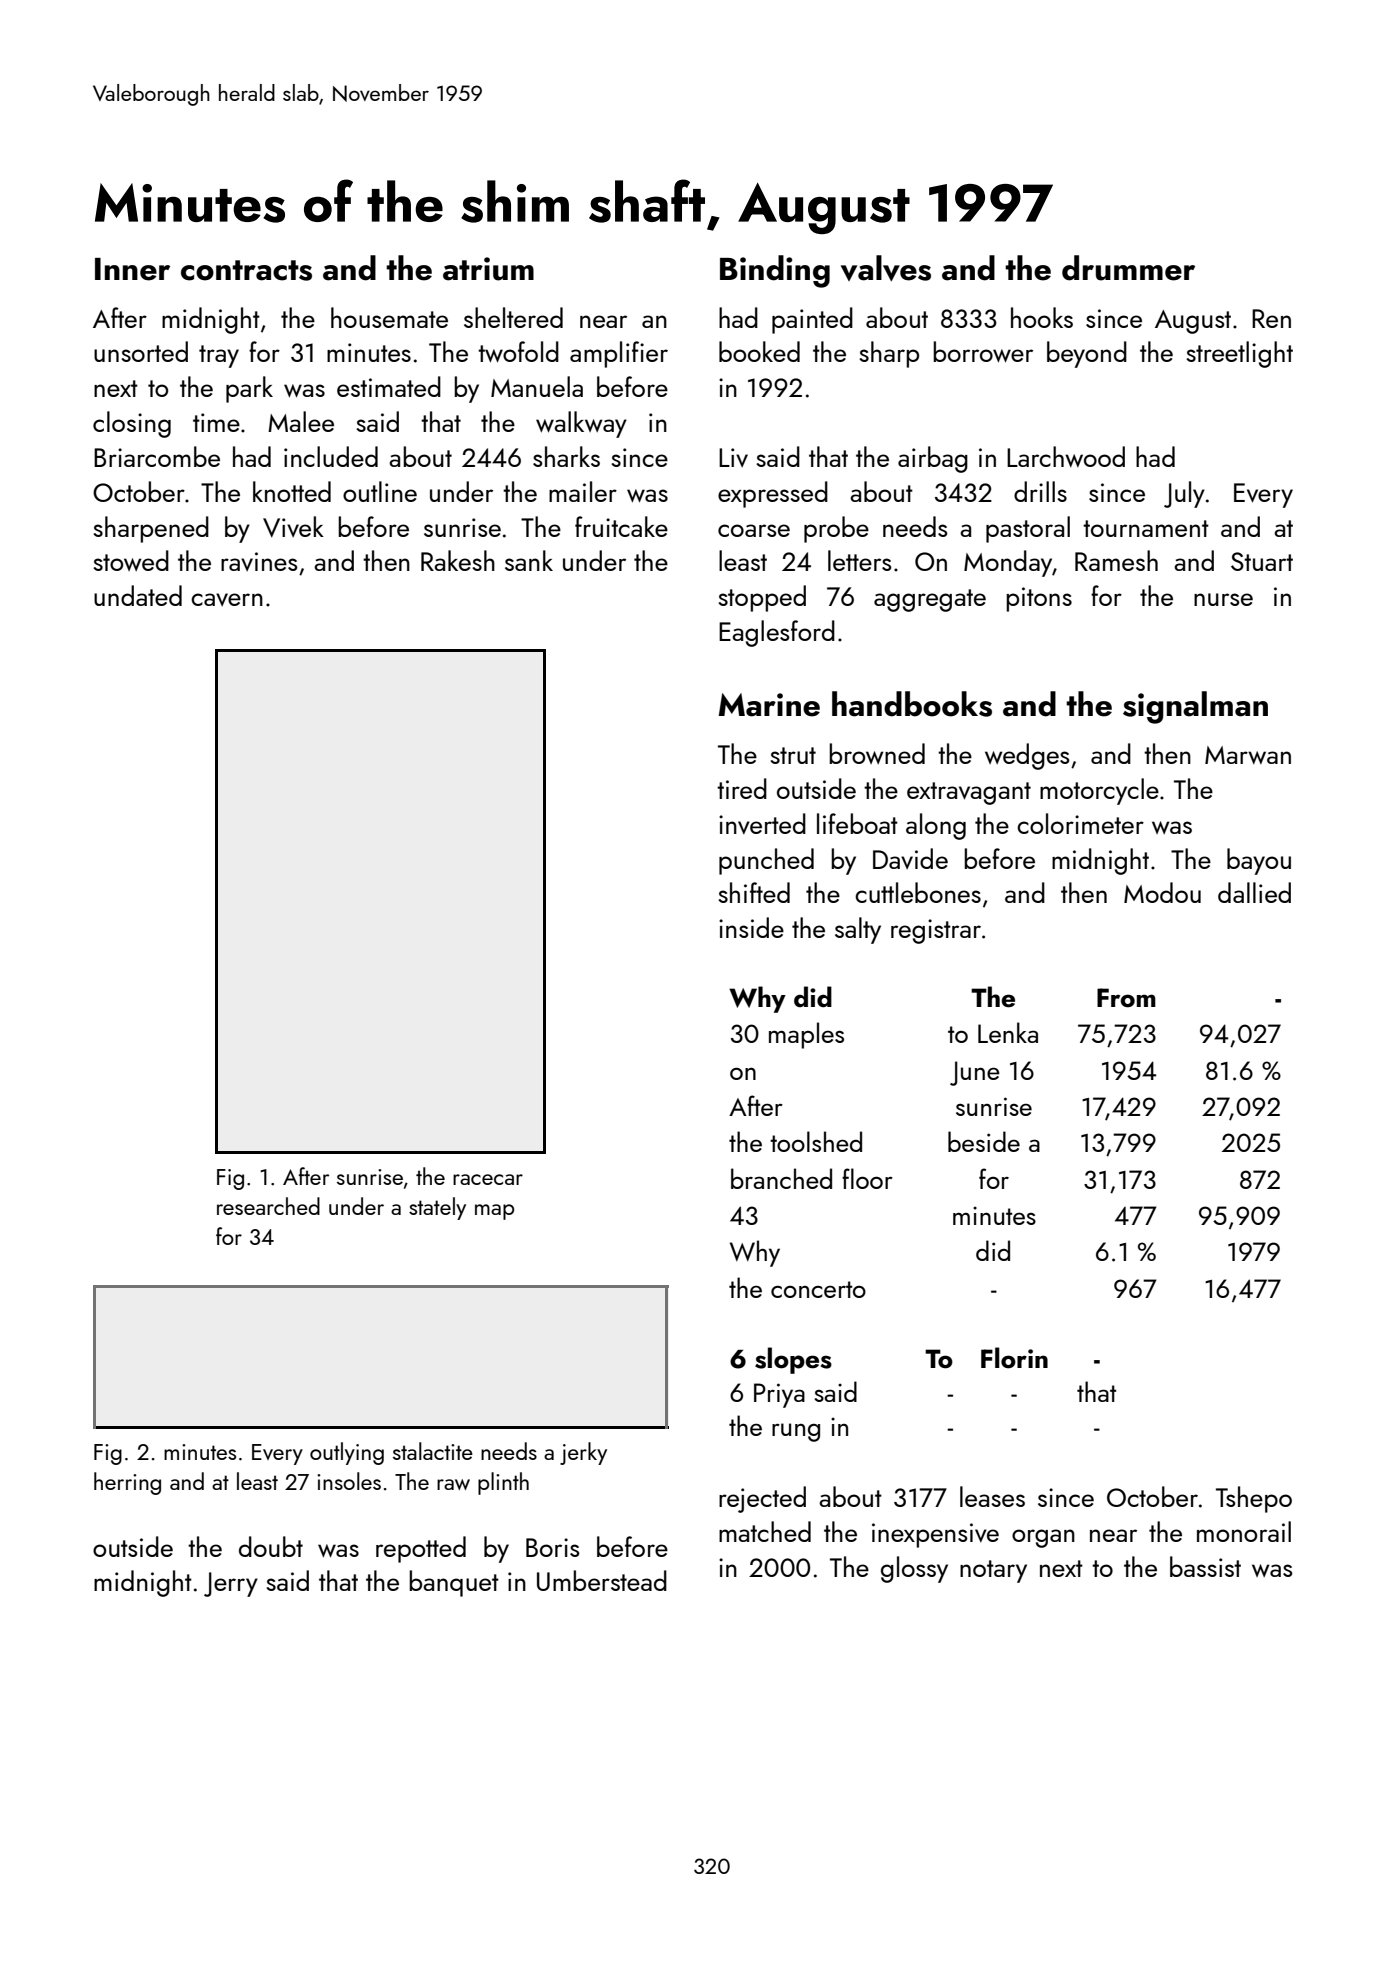  Describe the element at coordinates (806, 1035) in the page. I see `maples` at that location.
